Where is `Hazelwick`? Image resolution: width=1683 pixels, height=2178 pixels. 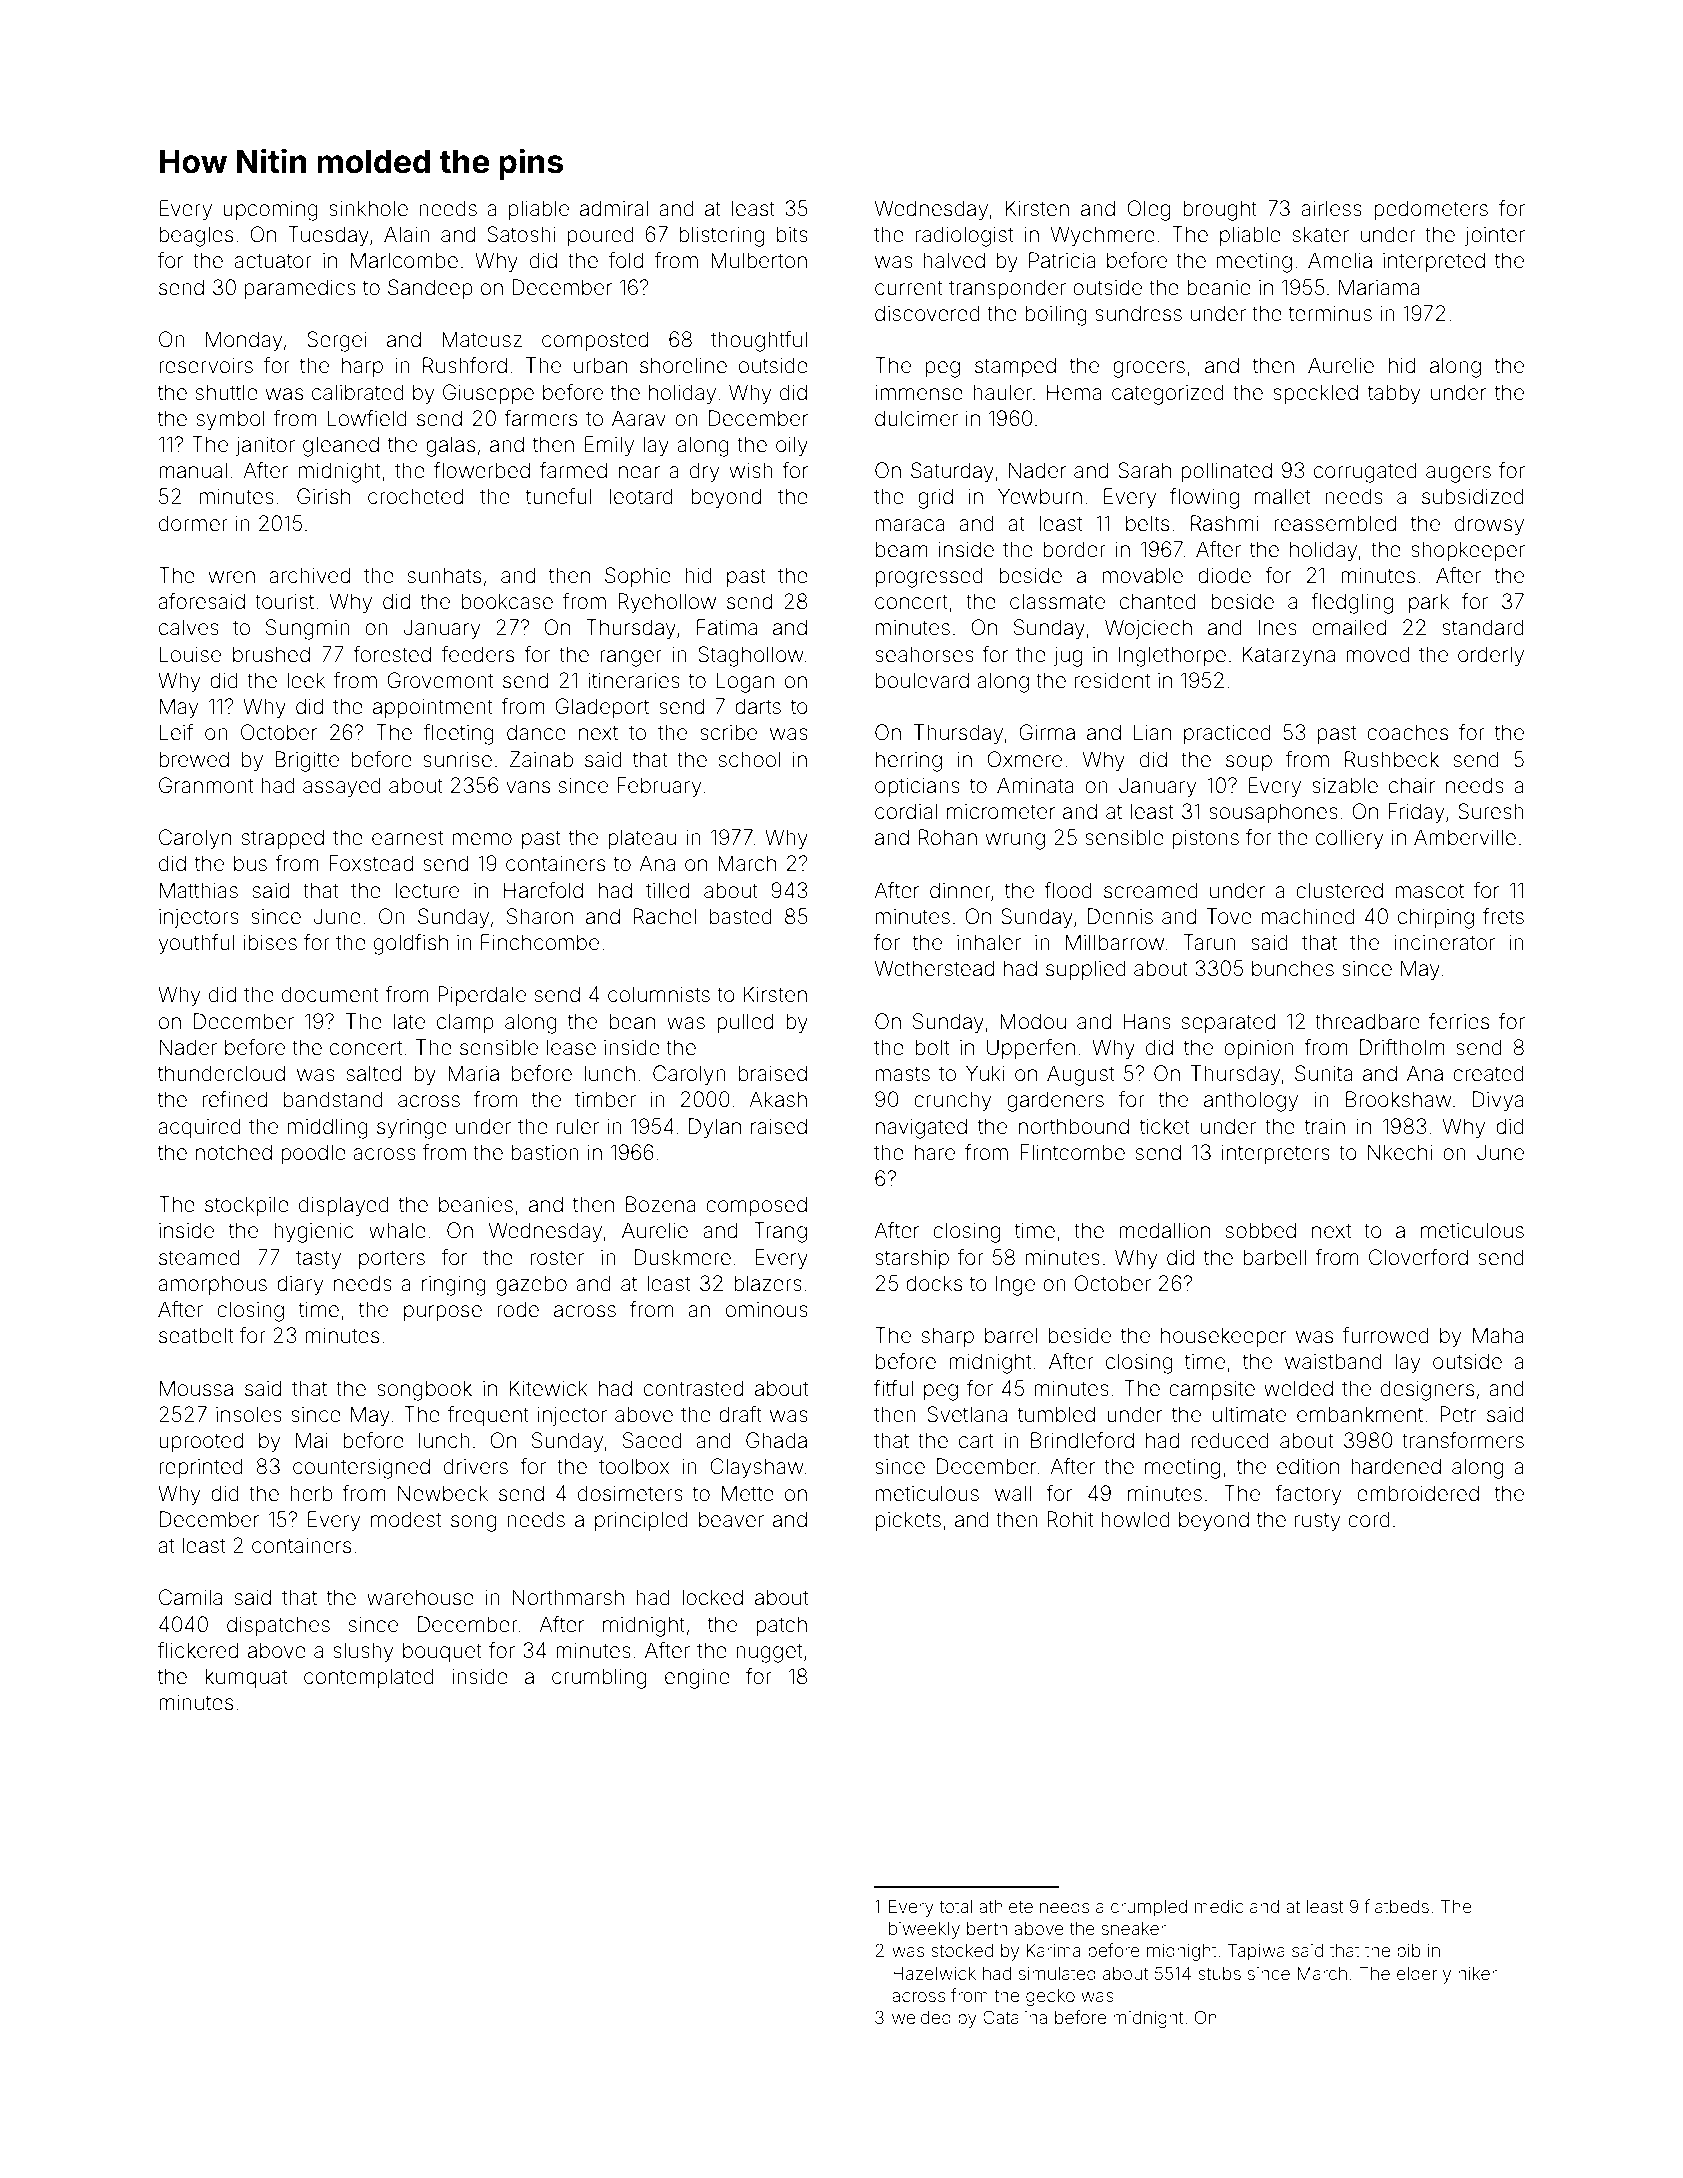 Hazelwick is located at coordinates (934, 1973).
